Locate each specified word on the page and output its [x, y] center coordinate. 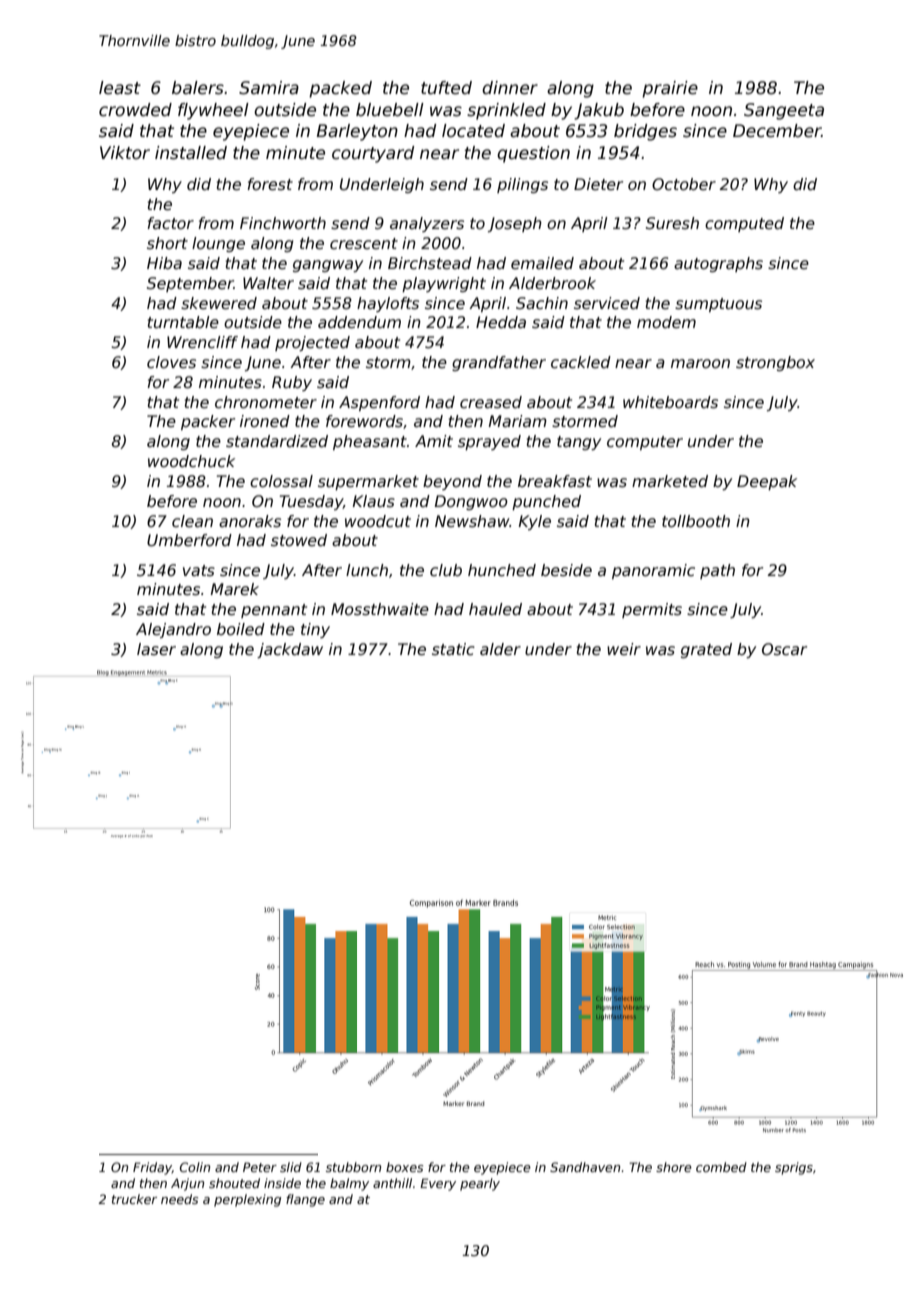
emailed [542, 263]
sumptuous [718, 305]
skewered [219, 303]
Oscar [784, 649]
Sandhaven [585, 1167]
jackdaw [290, 650]
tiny [315, 630]
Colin [195, 1167]
